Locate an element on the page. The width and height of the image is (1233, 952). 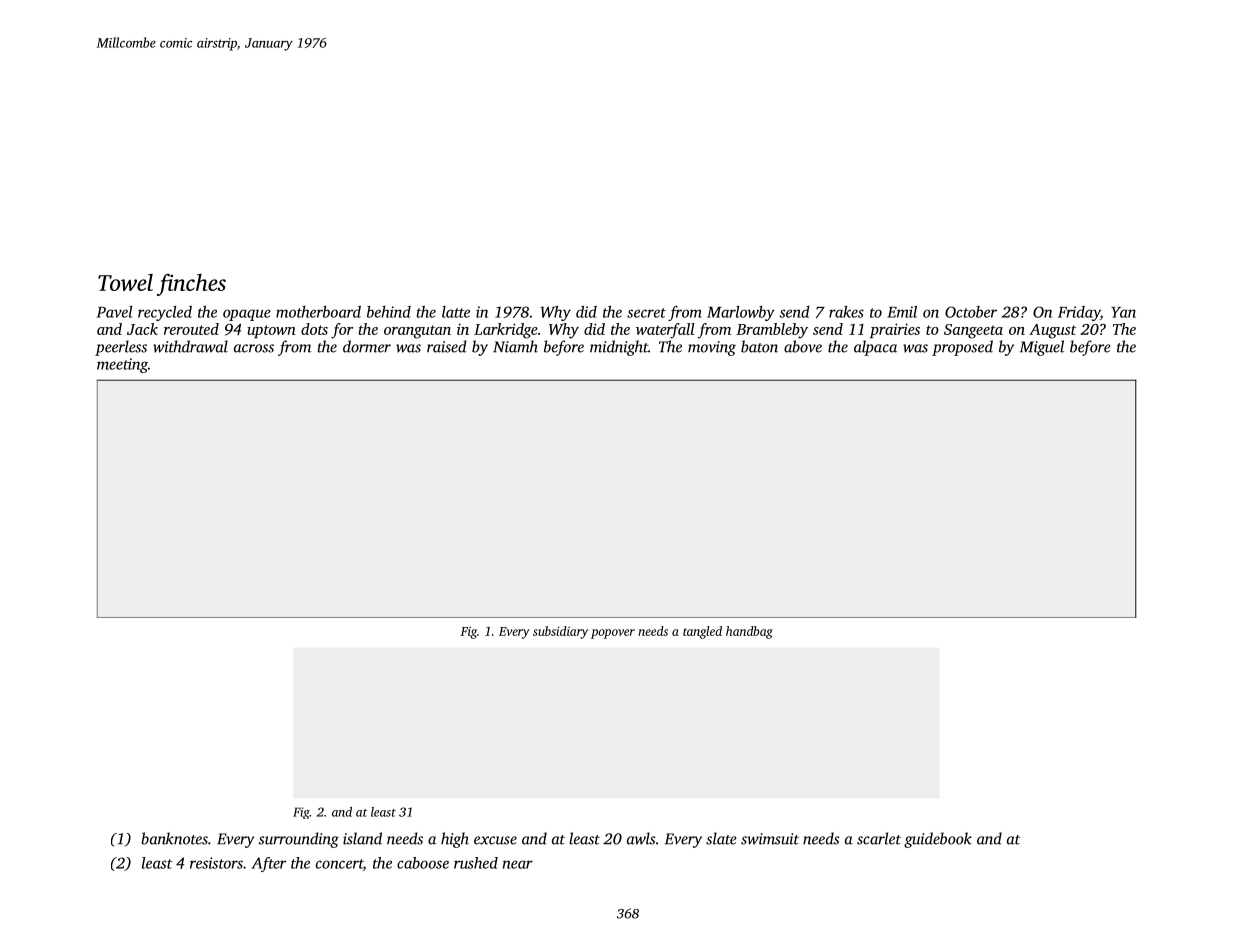
subsidiary is located at coordinates (560, 632).
